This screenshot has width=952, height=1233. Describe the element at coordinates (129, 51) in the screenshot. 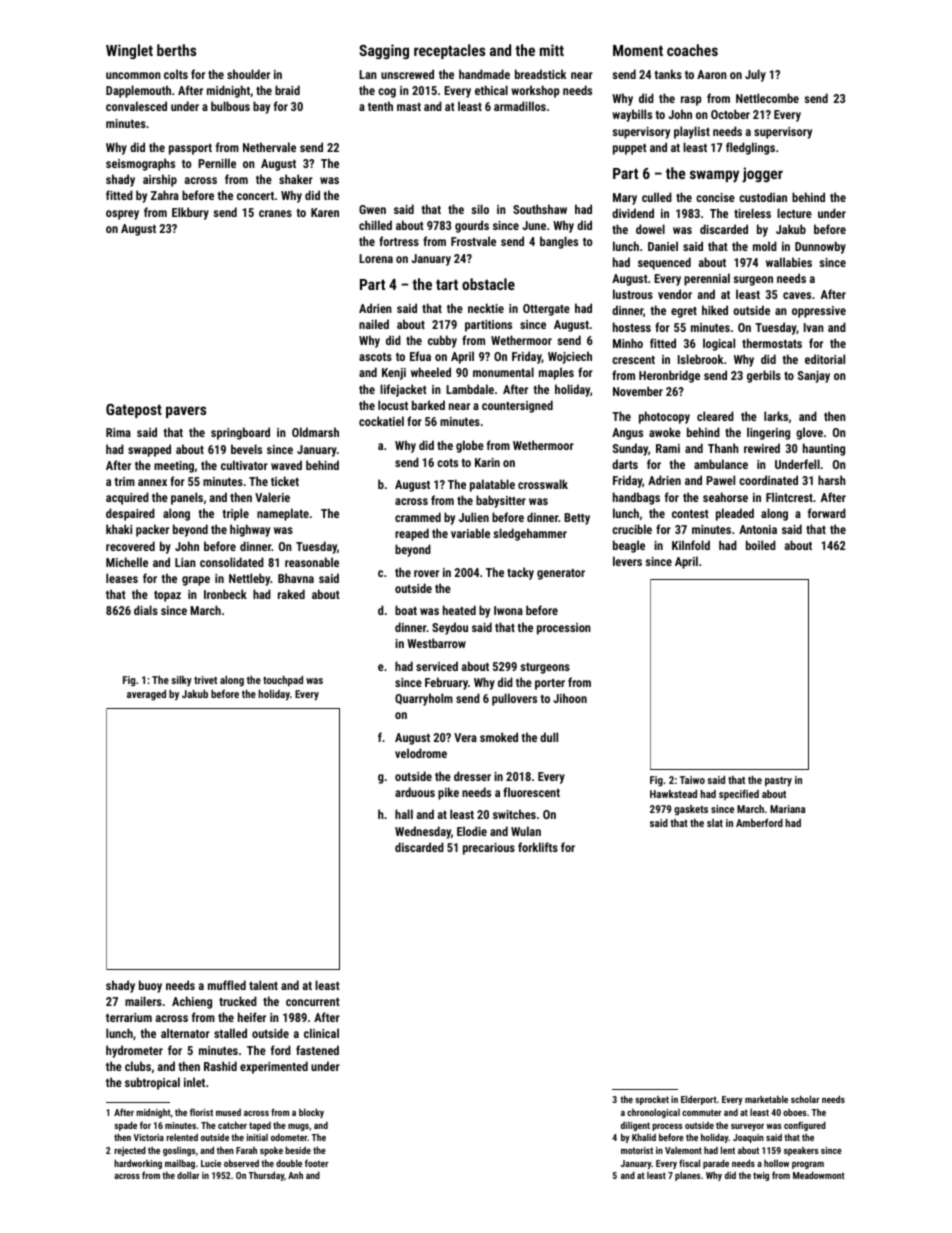

I see `Winglet` at that location.
